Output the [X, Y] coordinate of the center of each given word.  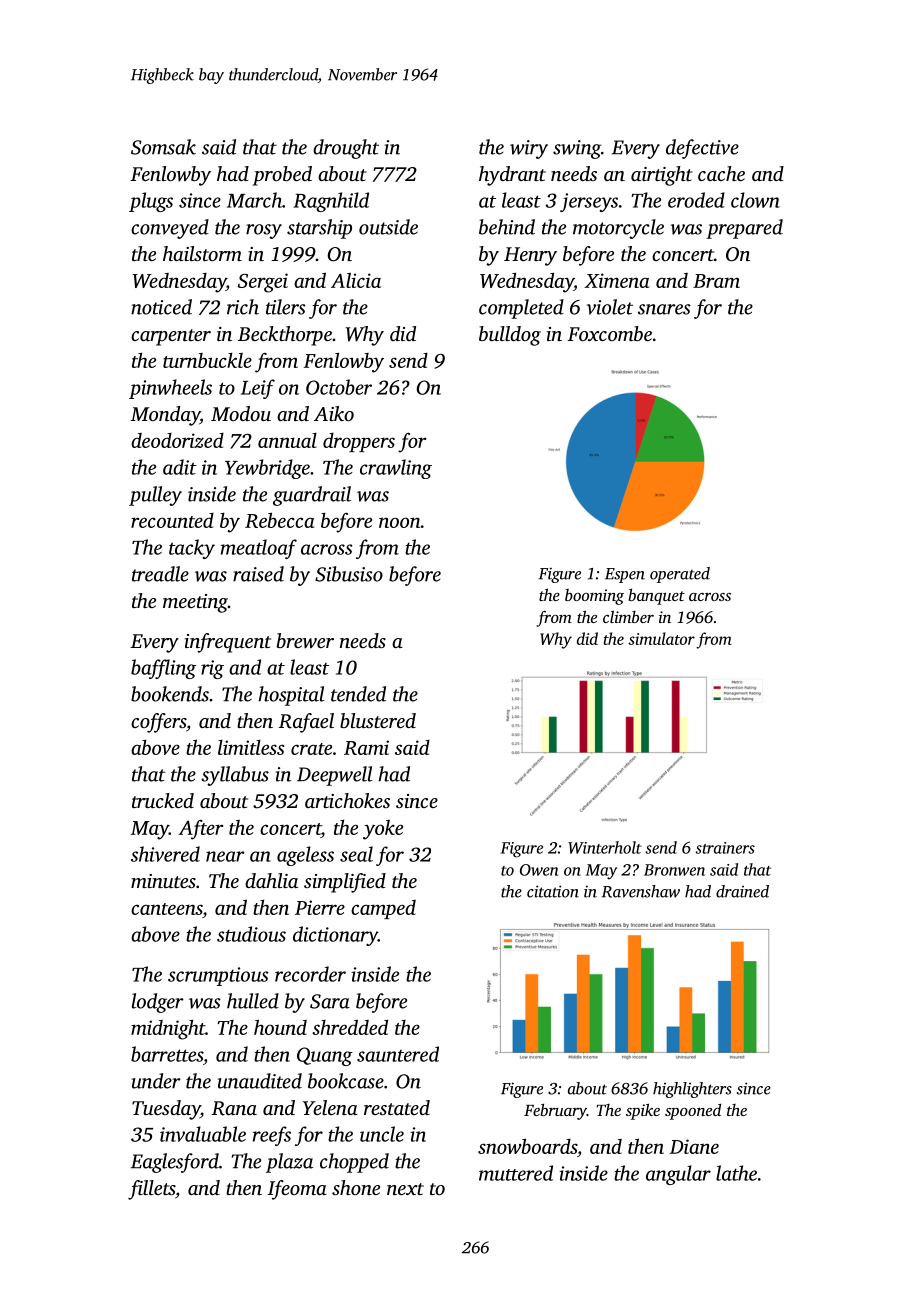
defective [702, 149]
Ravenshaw [641, 891]
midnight [168, 1030]
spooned [693, 1111]
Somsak [163, 147]
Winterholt [605, 847]
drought [346, 149]
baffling [163, 669]
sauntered [398, 1054]
